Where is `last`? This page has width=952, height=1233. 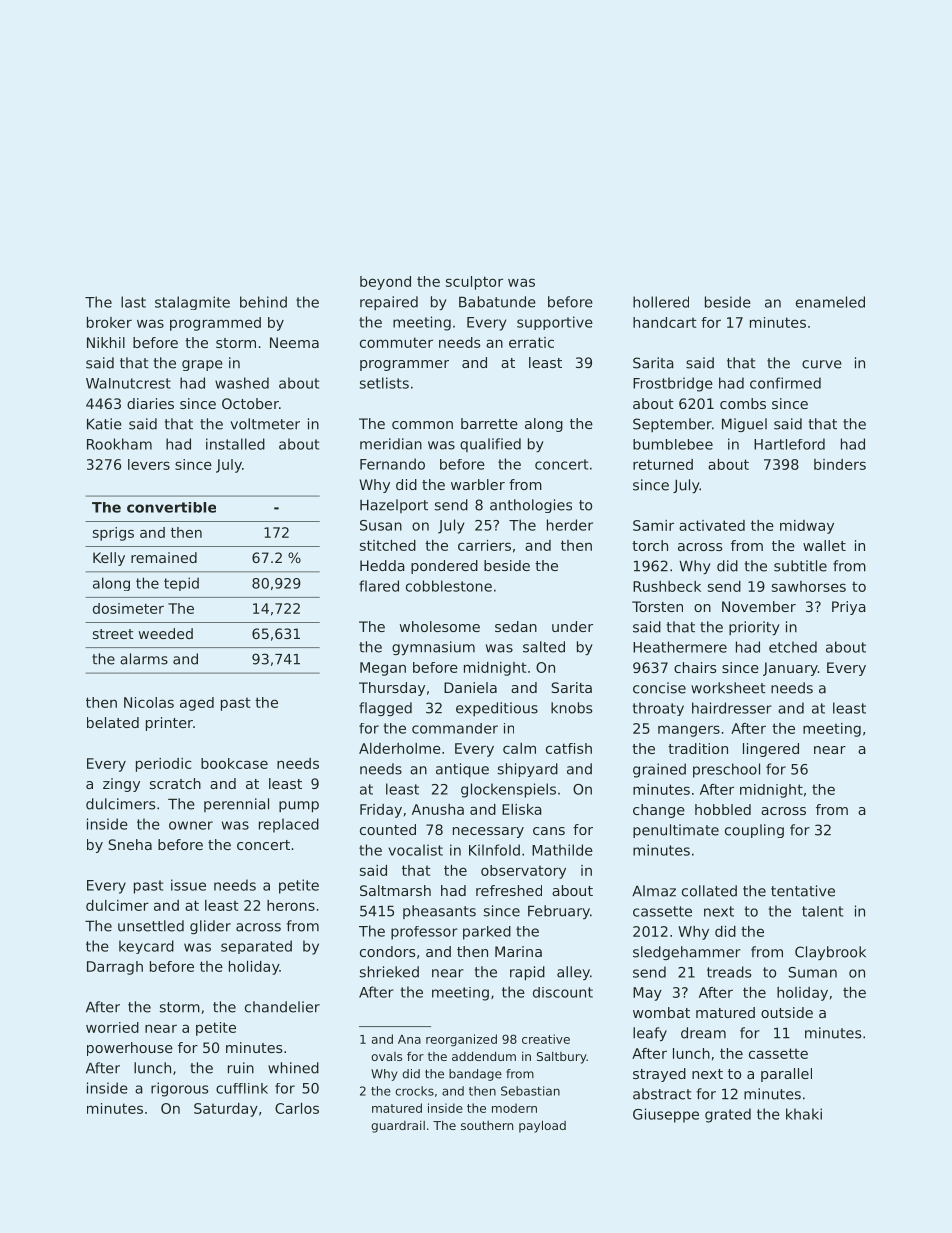
last is located at coordinates (133, 302).
